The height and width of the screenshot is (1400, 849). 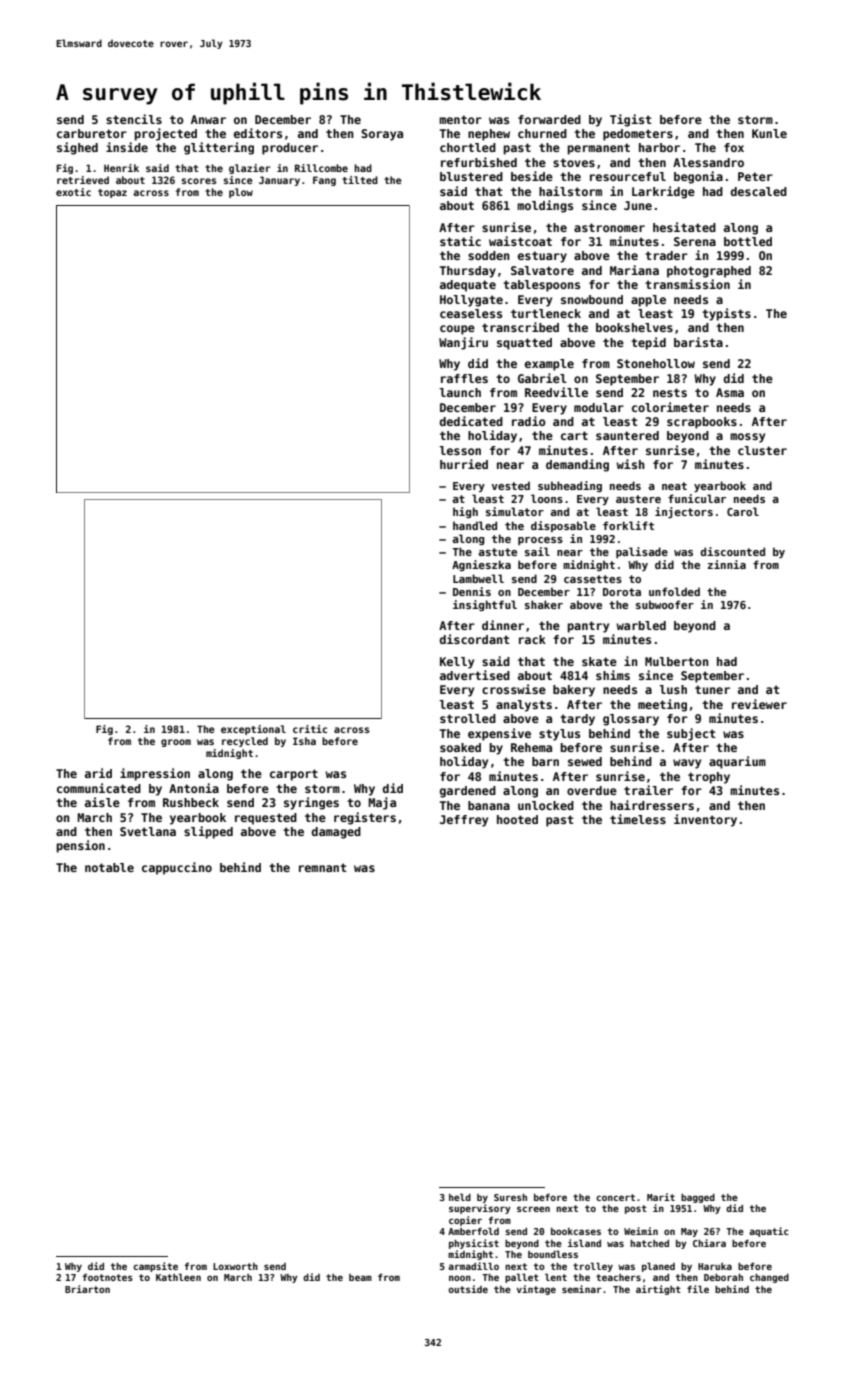 What do you see at coordinates (670, 407) in the screenshot?
I see `colorimeter` at bounding box center [670, 407].
